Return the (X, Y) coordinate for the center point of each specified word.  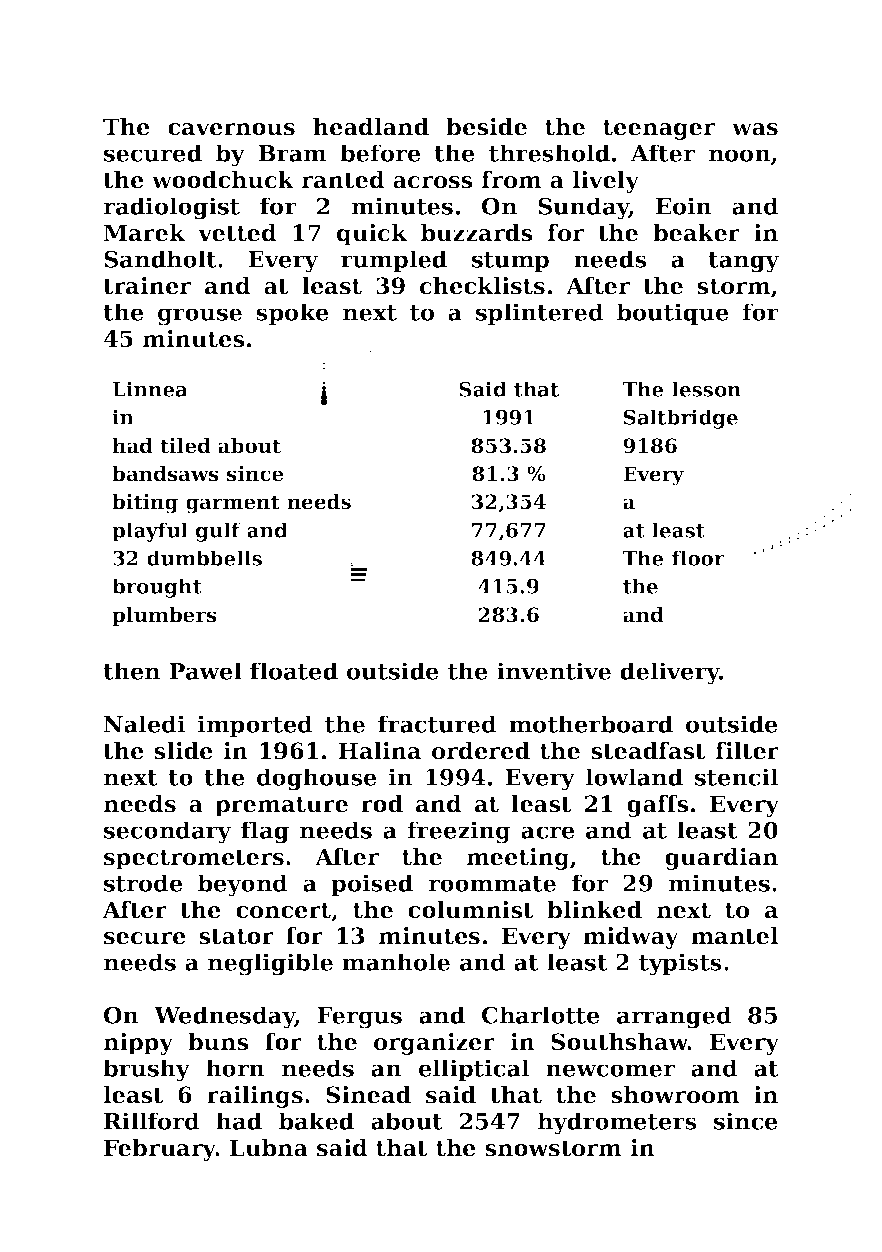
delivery (670, 673)
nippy (138, 1044)
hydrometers (617, 1123)
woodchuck (223, 180)
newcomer (610, 1070)
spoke (292, 314)
